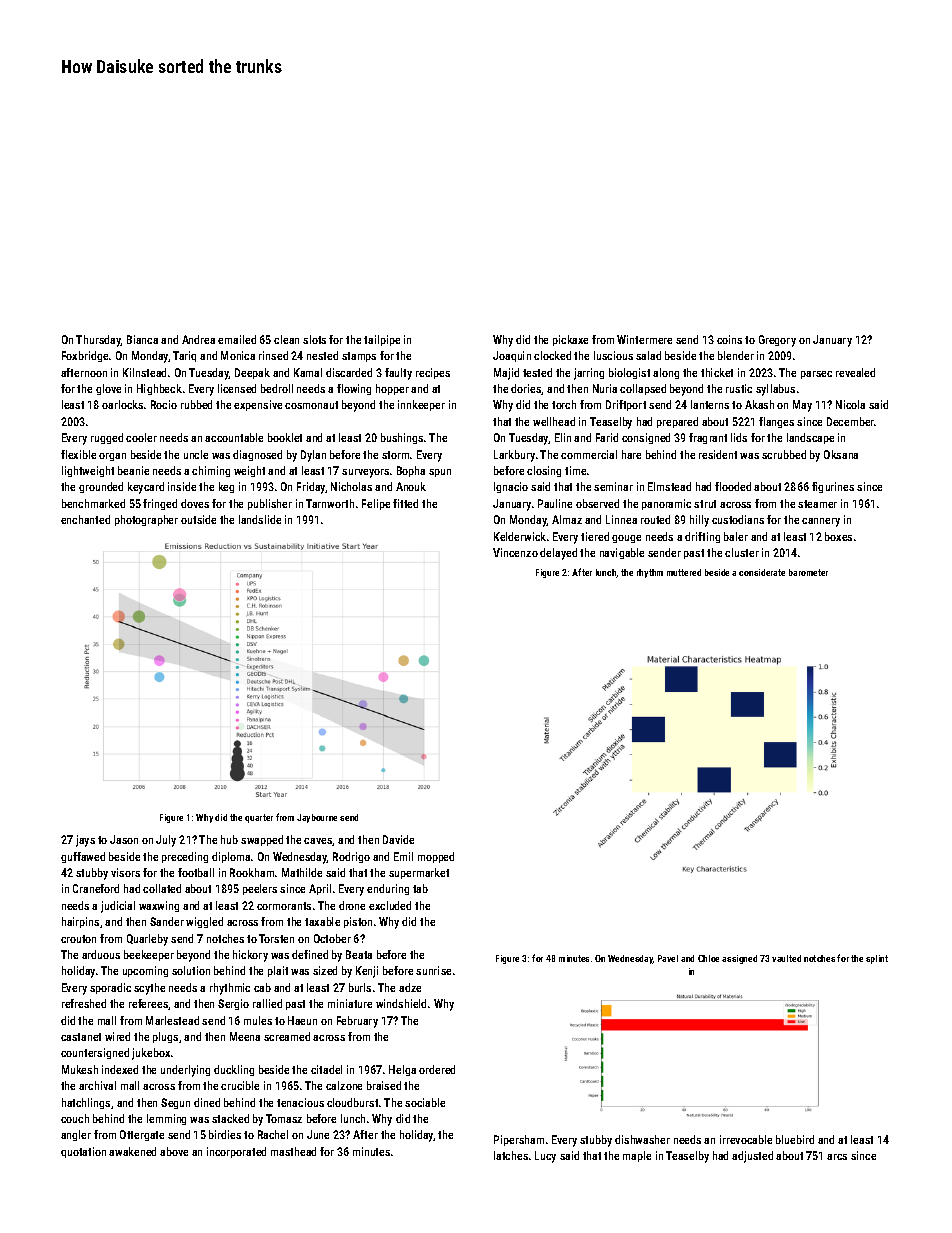 This screenshot has width=952, height=1233. Describe the element at coordinates (515, 552) in the screenshot. I see `Vincenzo` at that location.
